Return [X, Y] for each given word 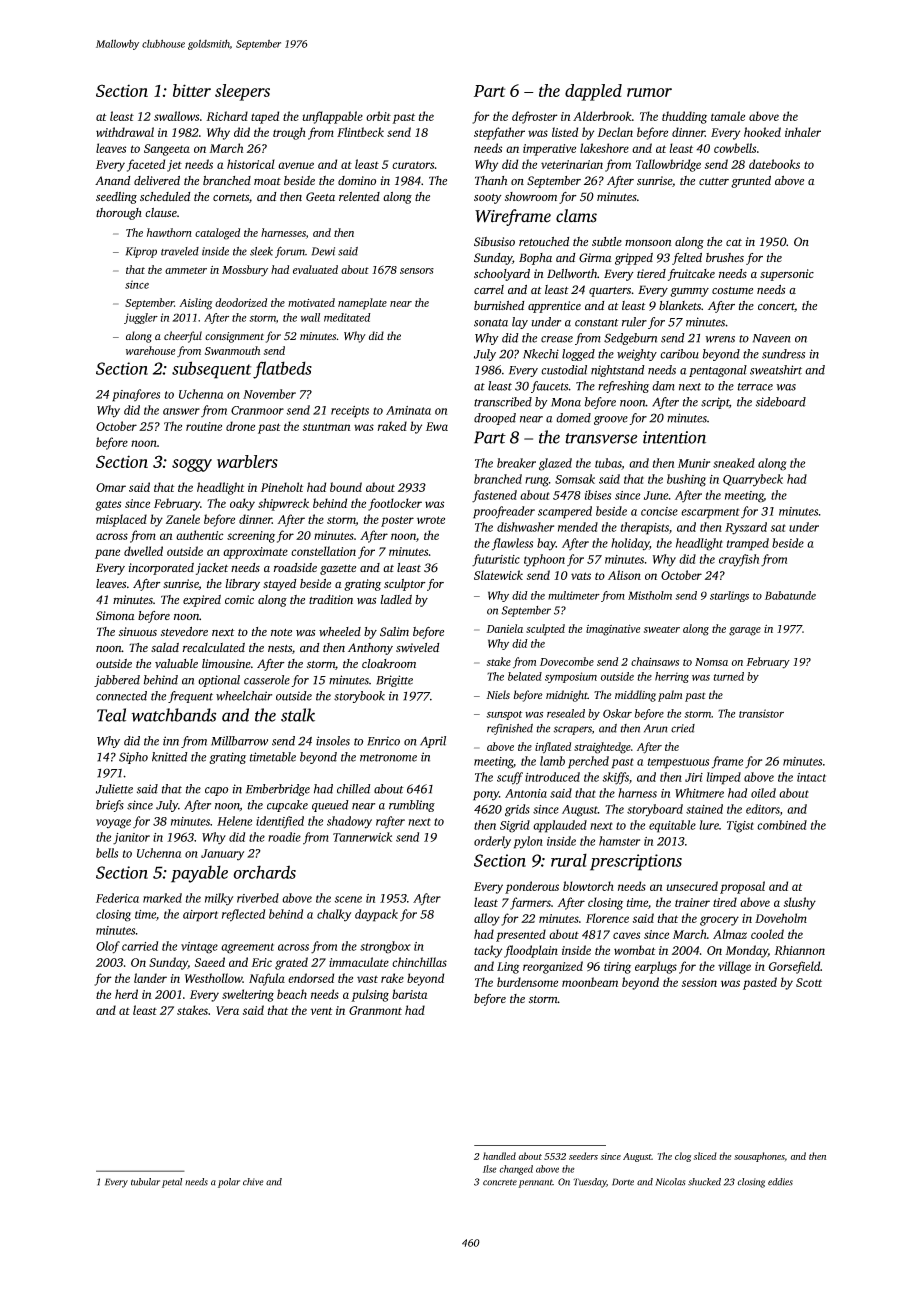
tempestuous [678, 763]
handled [499, 1156]
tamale [728, 116]
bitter [192, 90]
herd [126, 994]
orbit [378, 116]
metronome [388, 758]
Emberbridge [278, 790]
